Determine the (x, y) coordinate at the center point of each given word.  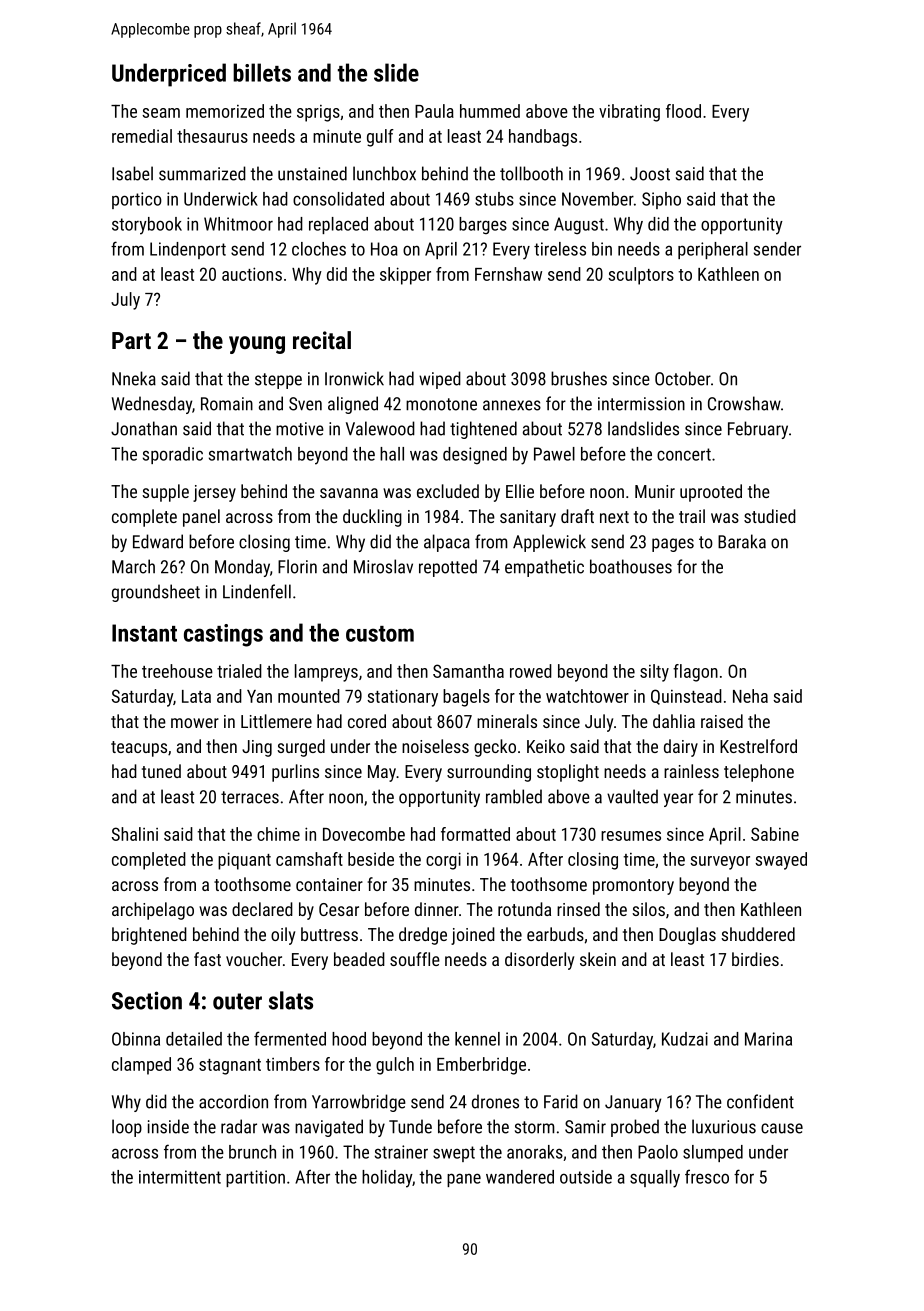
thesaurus (212, 136)
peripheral (713, 250)
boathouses (631, 566)
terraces (250, 797)
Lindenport (188, 250)
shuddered (758, 934)
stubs (494, 199)
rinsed (578, 909)
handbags (543, 138)
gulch (395, 1066)
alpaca (447, 543)
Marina (768, 1039)
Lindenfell (257, 591)
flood (683, 111)
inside (168, 1126)
